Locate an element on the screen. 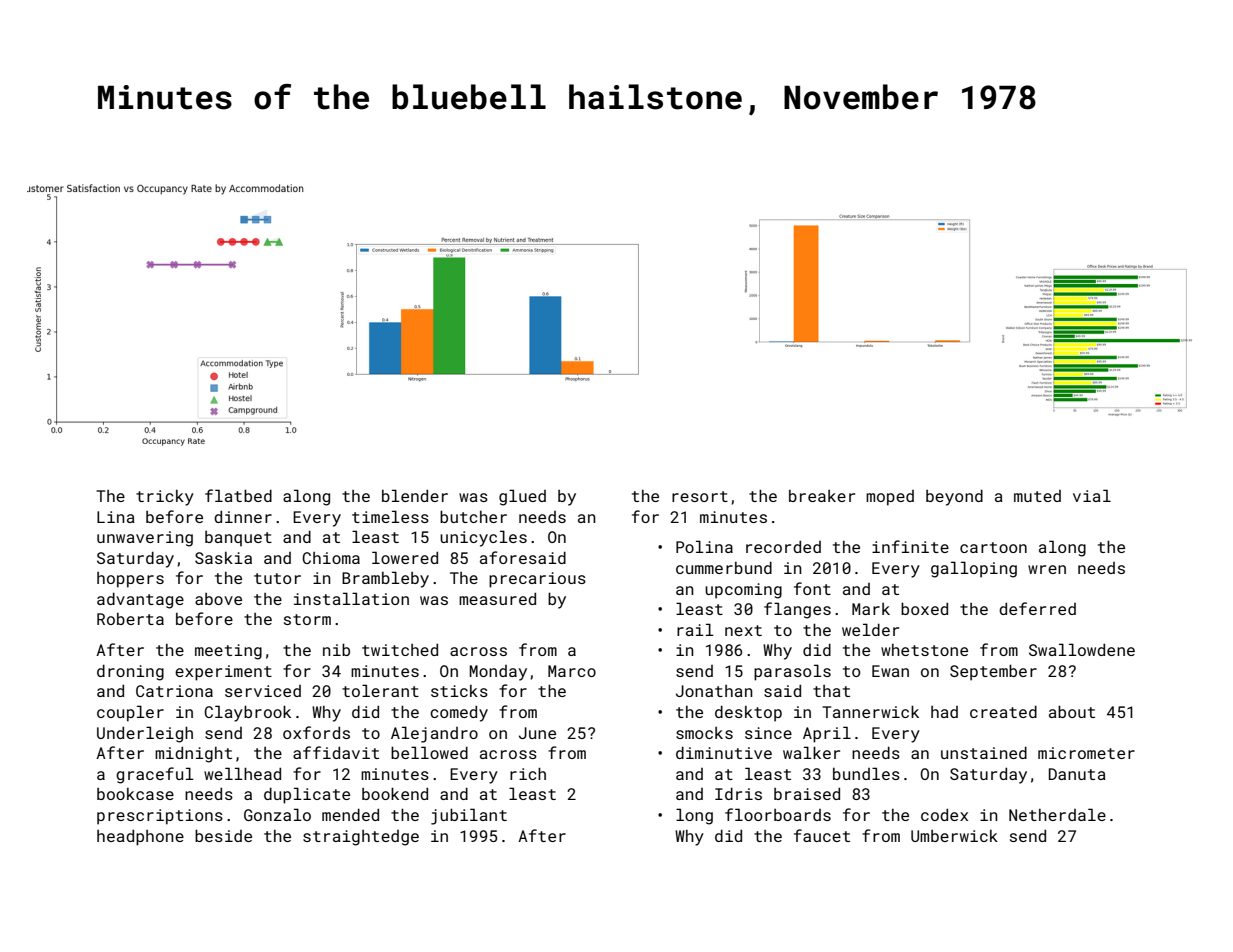  rail is located at coordinates (695, 629).
